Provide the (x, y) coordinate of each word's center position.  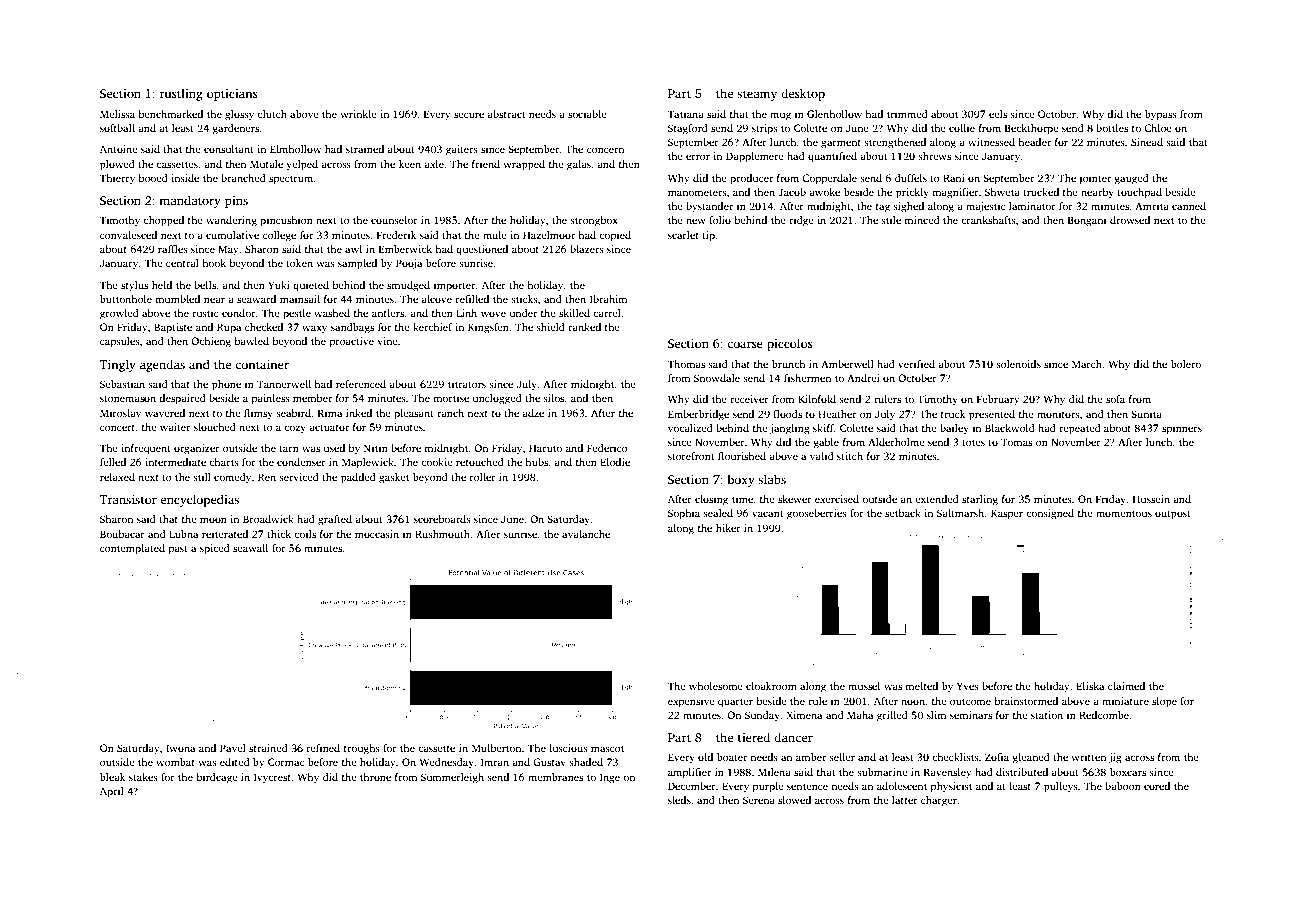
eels (998, 114)
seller (842, 757)
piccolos (790, 344)
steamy (757, 95)
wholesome (716, 686)
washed (332, 313)
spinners (1182, 429)
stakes (143, 777)
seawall (250, 548)
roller (483, 477)
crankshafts (988, 220)
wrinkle (359, 114)
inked (359, 413)
